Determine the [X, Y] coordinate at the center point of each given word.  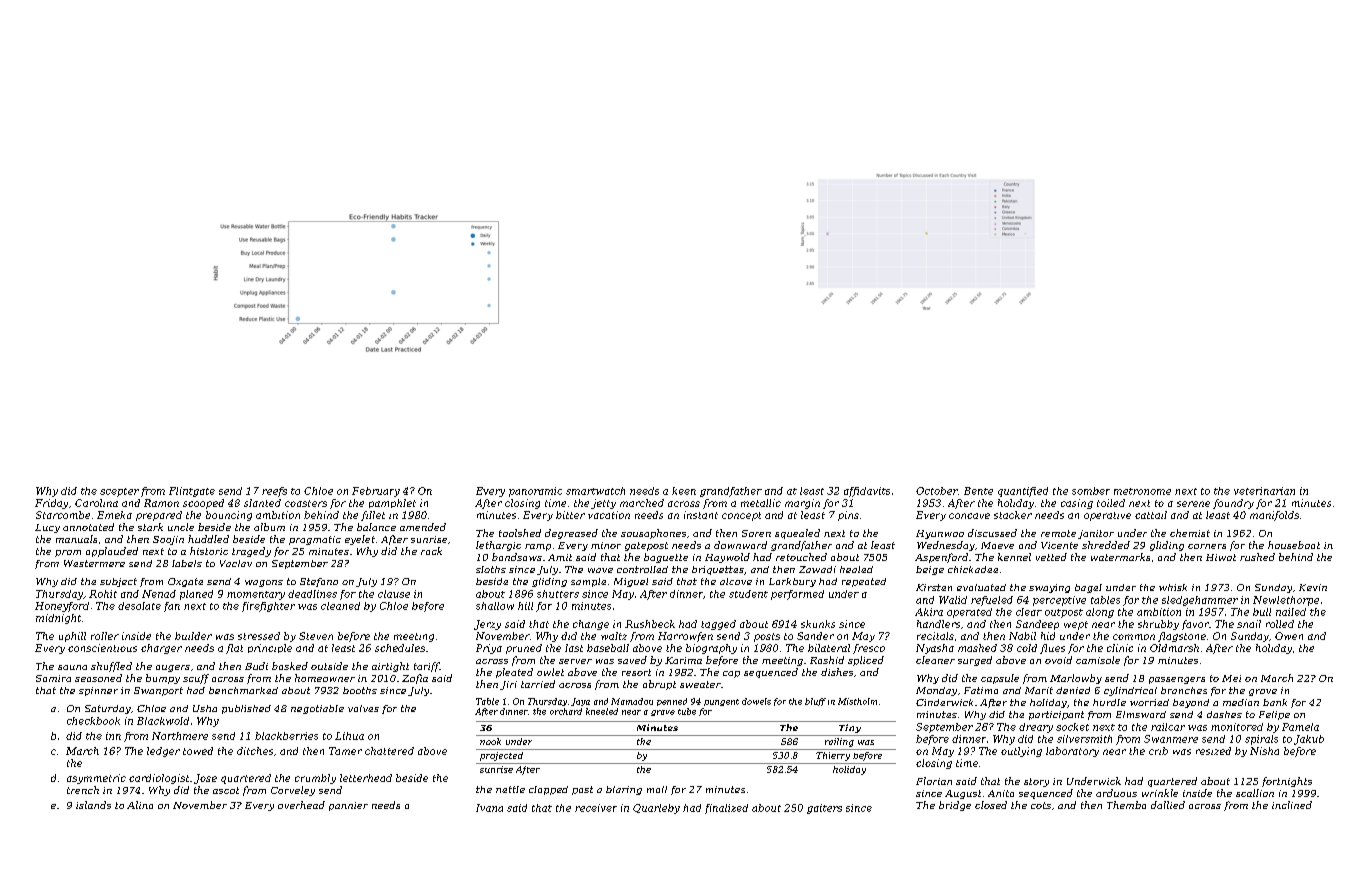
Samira [53, 678]
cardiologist [159, 779]
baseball [608, 648]
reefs [274, 492]
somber [1091, 491]
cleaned [340, 606]
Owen [1289, 636]
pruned [524, 649]
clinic [1120, 648]
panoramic [535, 492]
